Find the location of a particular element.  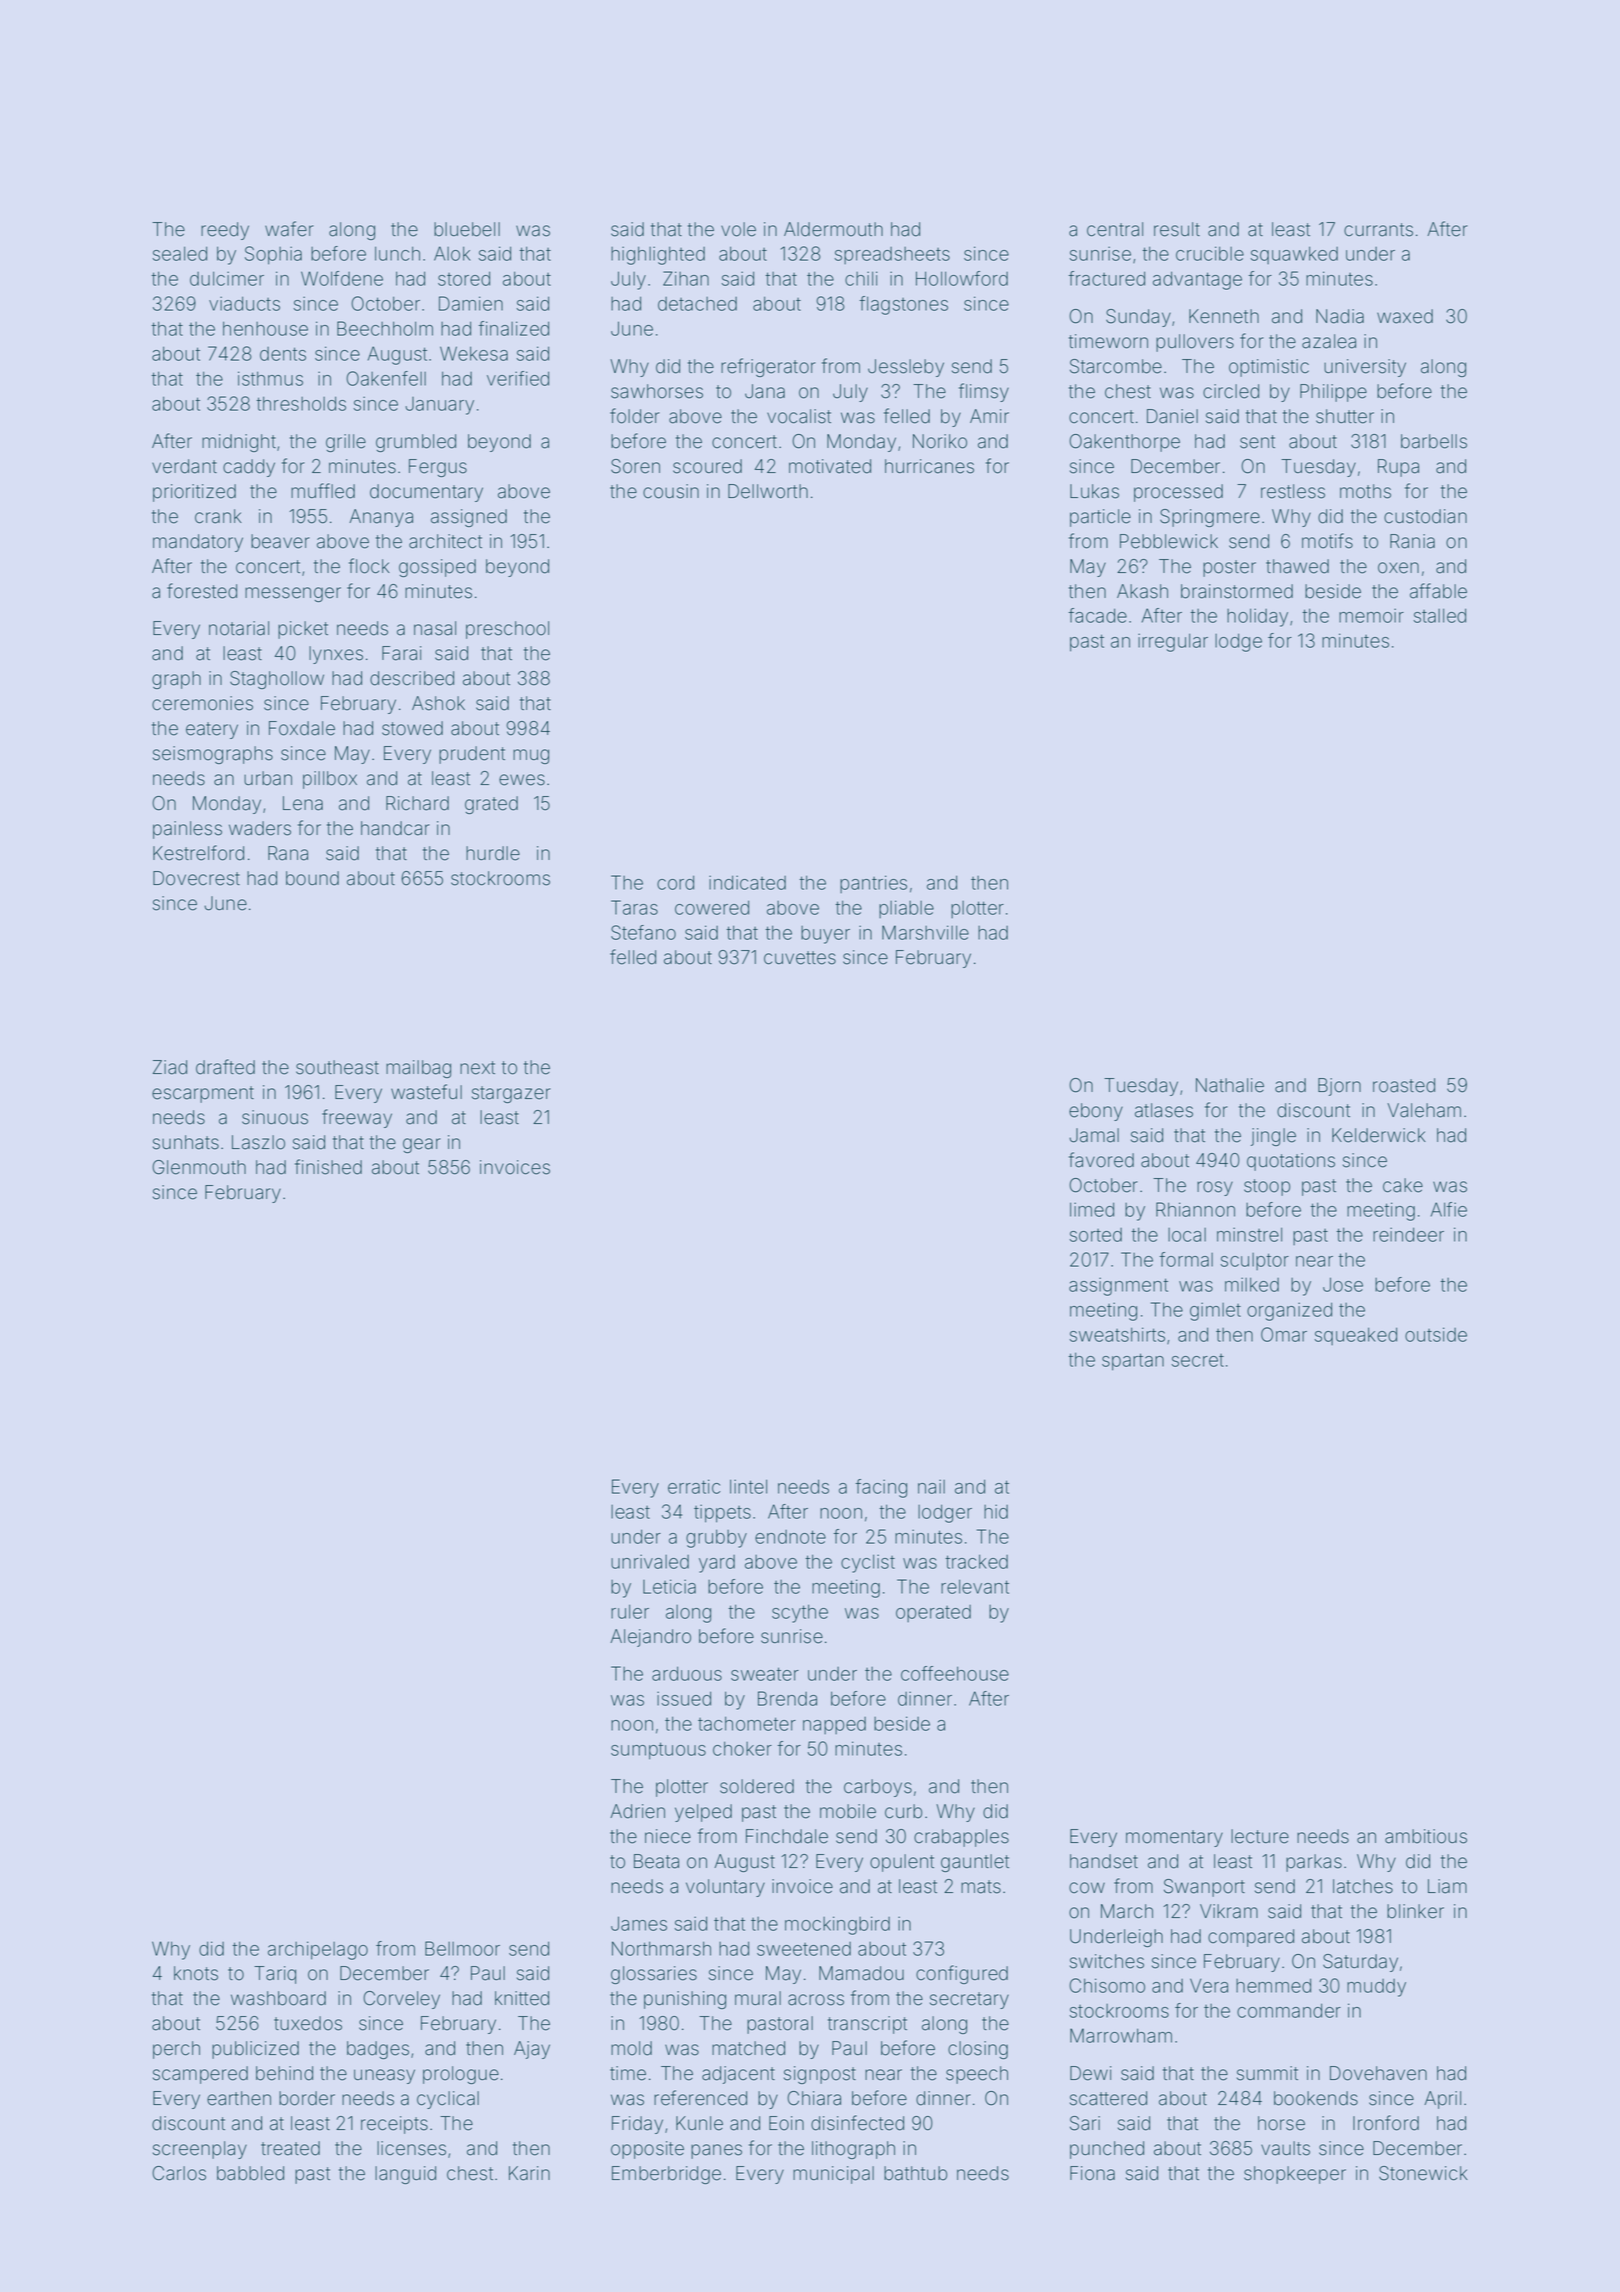

treated is located at coordinates (290, 2148).
